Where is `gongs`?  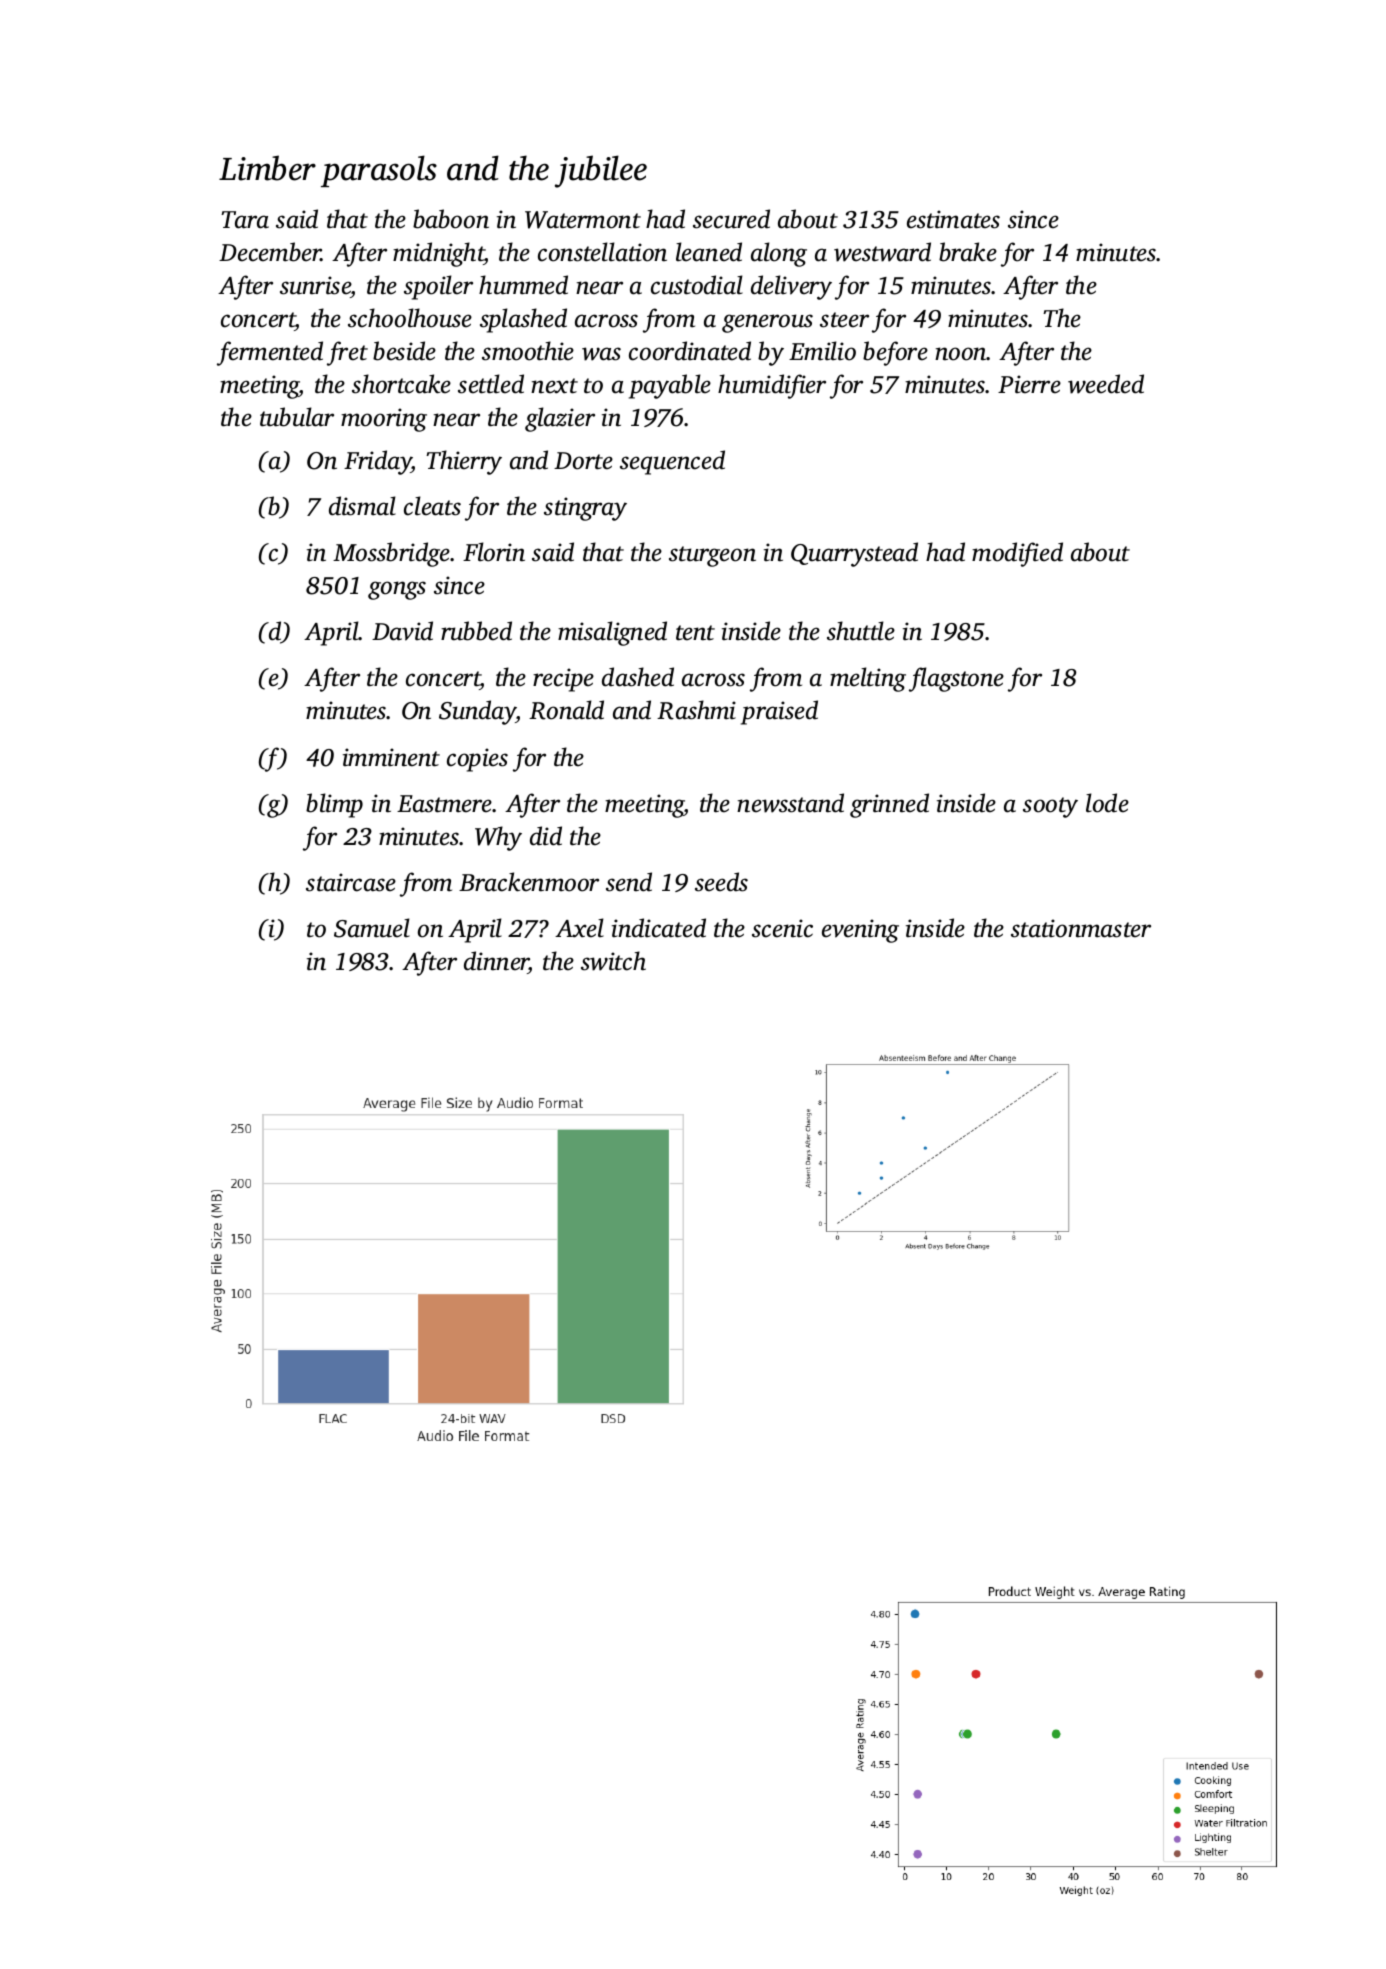
gongs is located at coordinates (397, 590).
